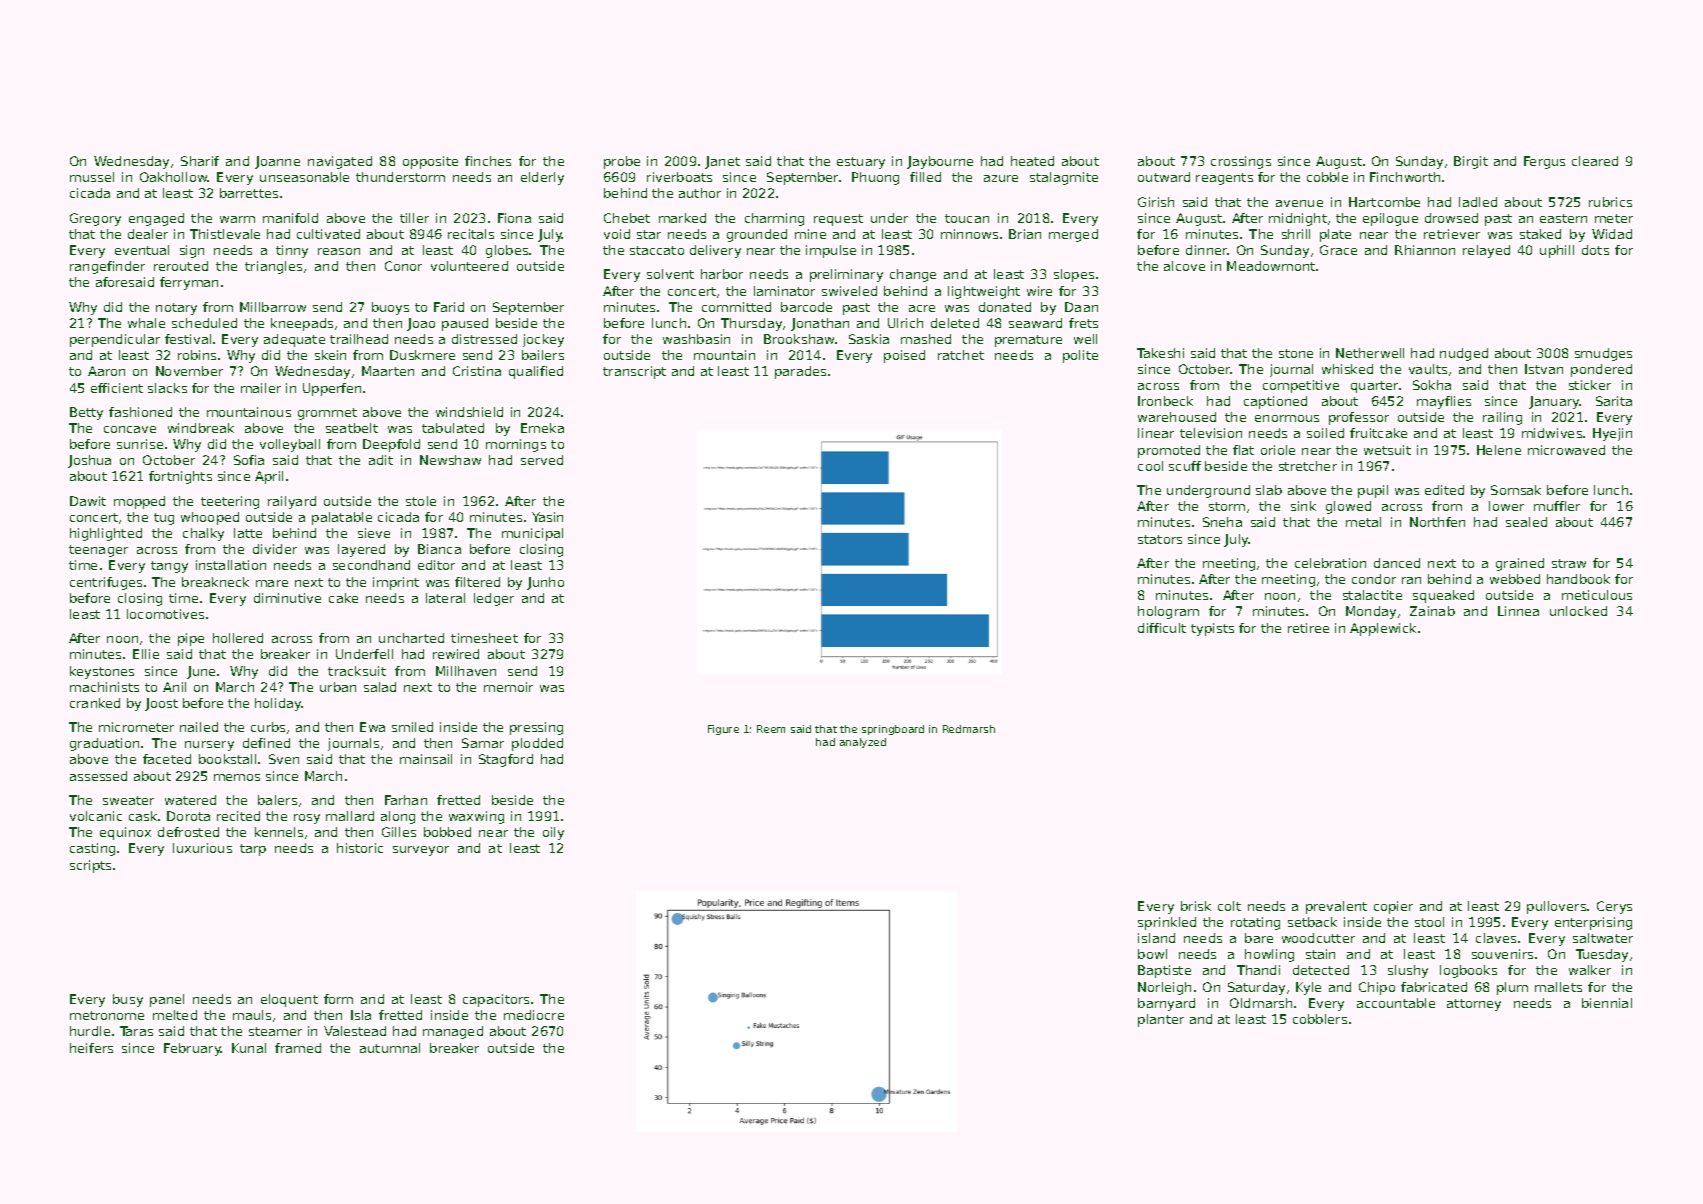 The height and width of the document is (1204, 1703). I want to click on assessed, so click(98, 776).
